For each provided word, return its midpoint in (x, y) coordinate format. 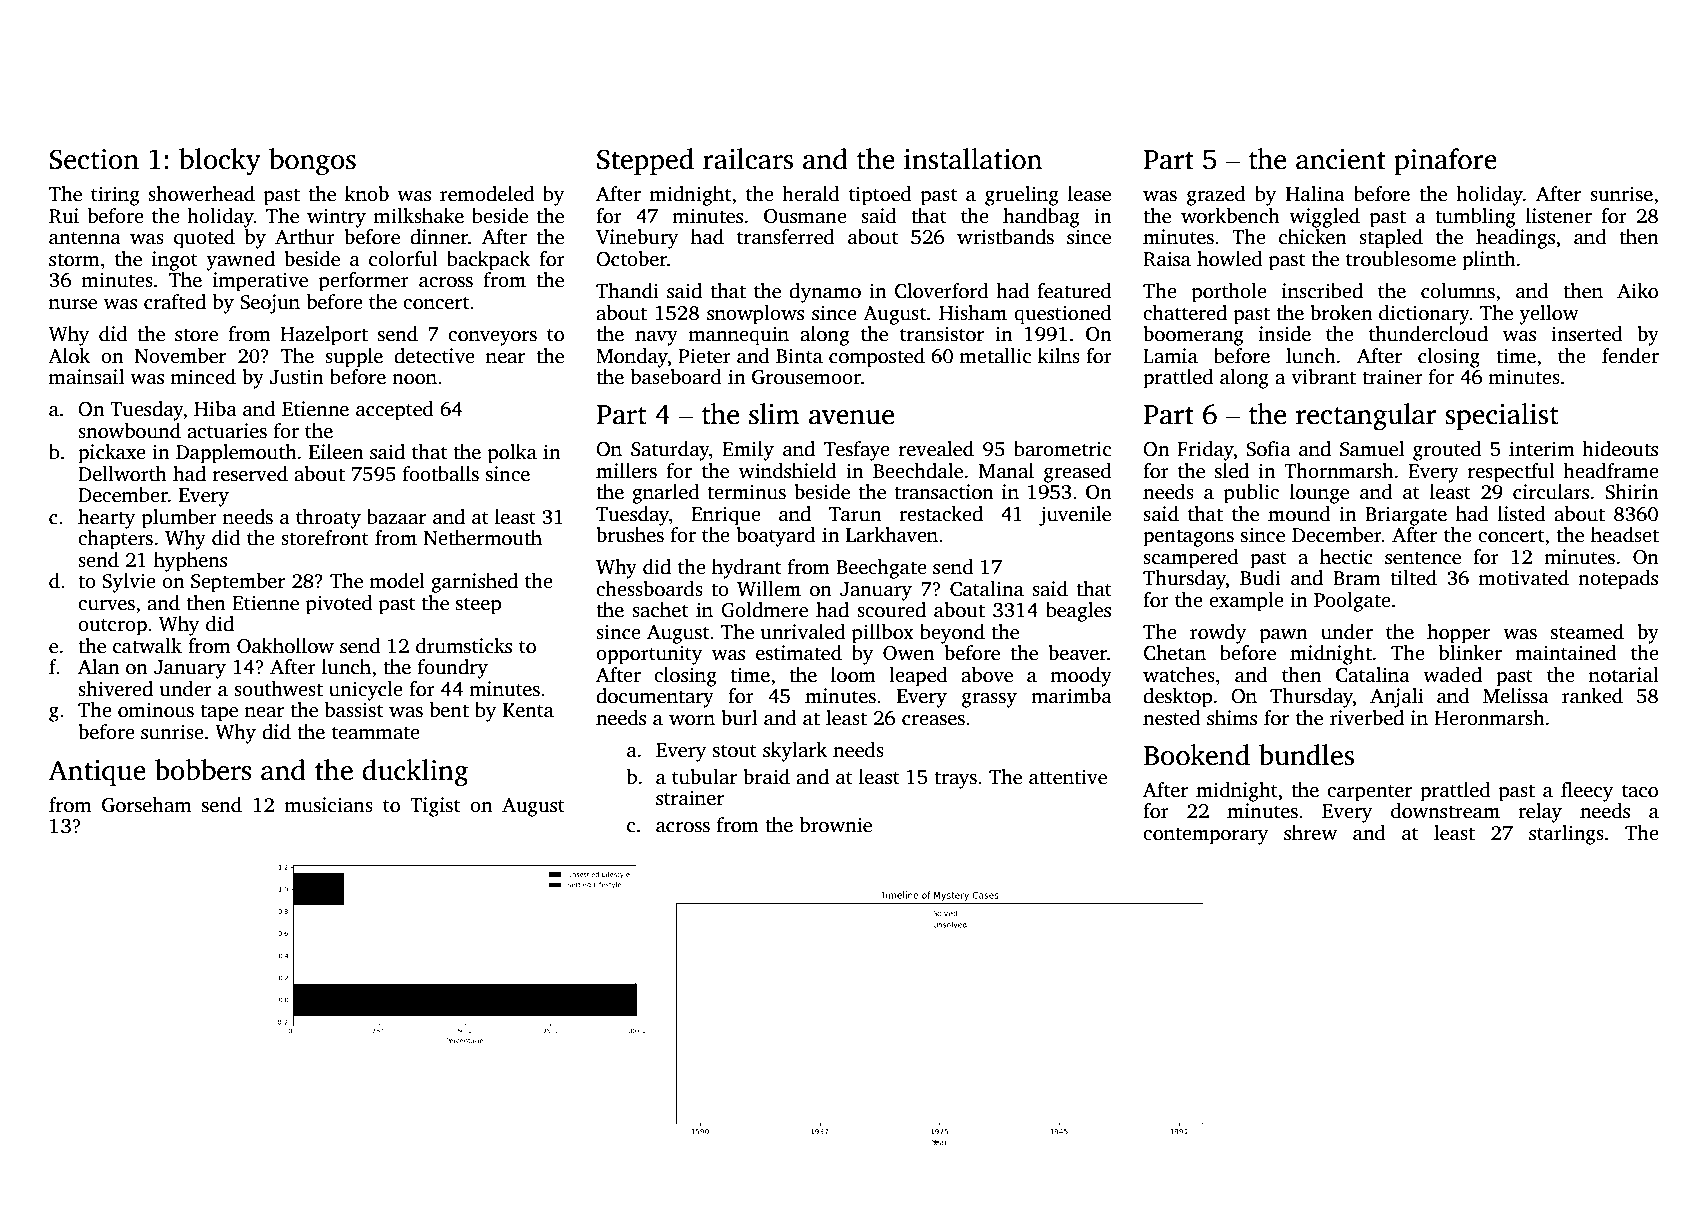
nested (1172, 718)
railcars (748, 159)
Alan (98, 666)
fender (1630, 356)
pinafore (1445, 161)
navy (656, 338)
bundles (1306, 755)
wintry (336, 218)
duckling (415, 773)
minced (203, 377)
